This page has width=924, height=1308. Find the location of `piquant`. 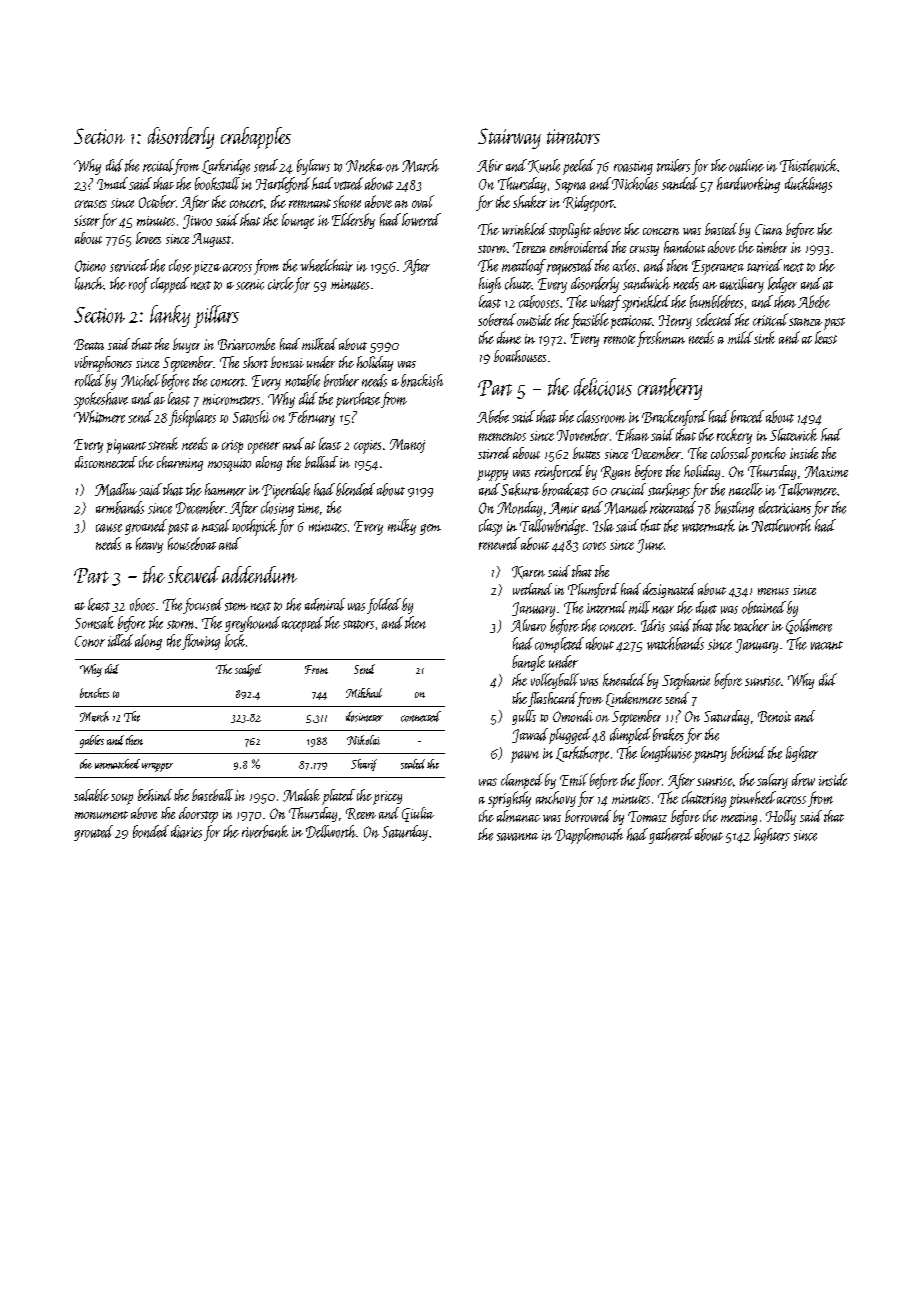

piquant is located at coordinates (126, 446).
